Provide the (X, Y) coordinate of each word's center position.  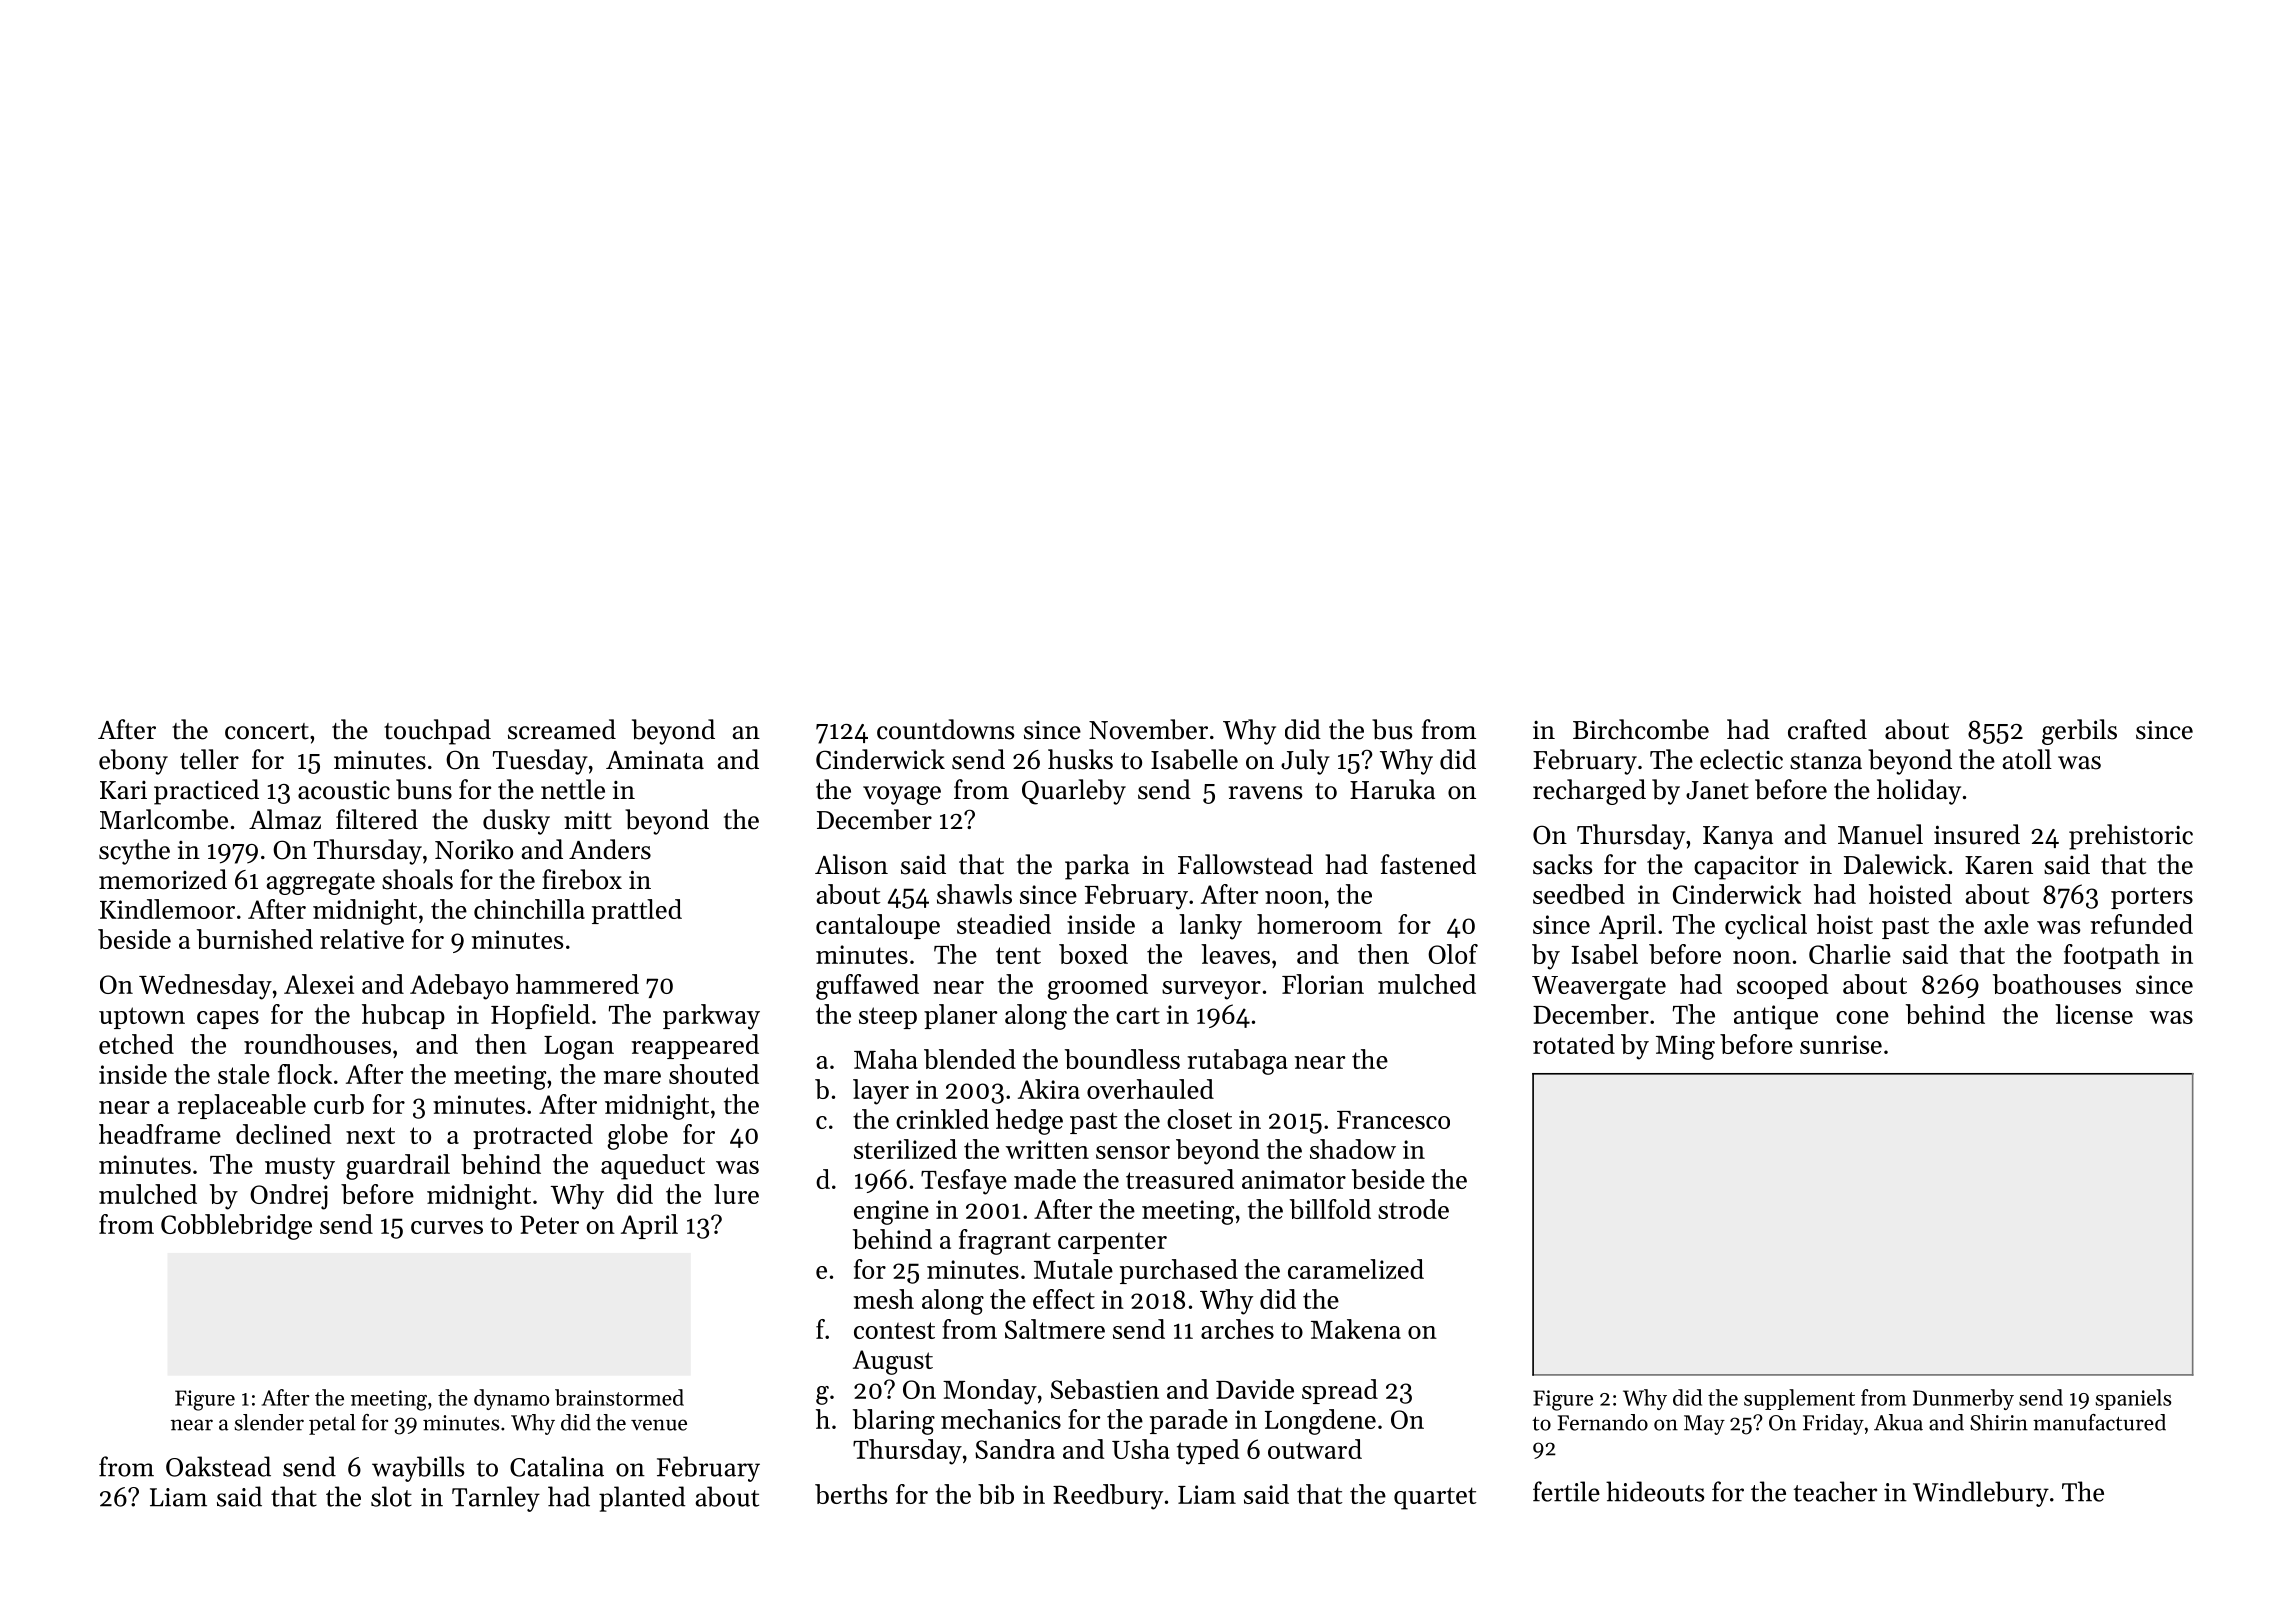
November (1148, 729)
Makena (1356, 1329)
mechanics (1001, 1419)
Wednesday (205, 987)
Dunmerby (1963, 1399)
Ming (1685, 1047)
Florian (1323, 984)
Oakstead (218, 1466)
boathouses (2057, 984)
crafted (1827, 729)
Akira (1049, 1089)
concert (267, 731)
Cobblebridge (236, 1227)
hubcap (403, 1016)
